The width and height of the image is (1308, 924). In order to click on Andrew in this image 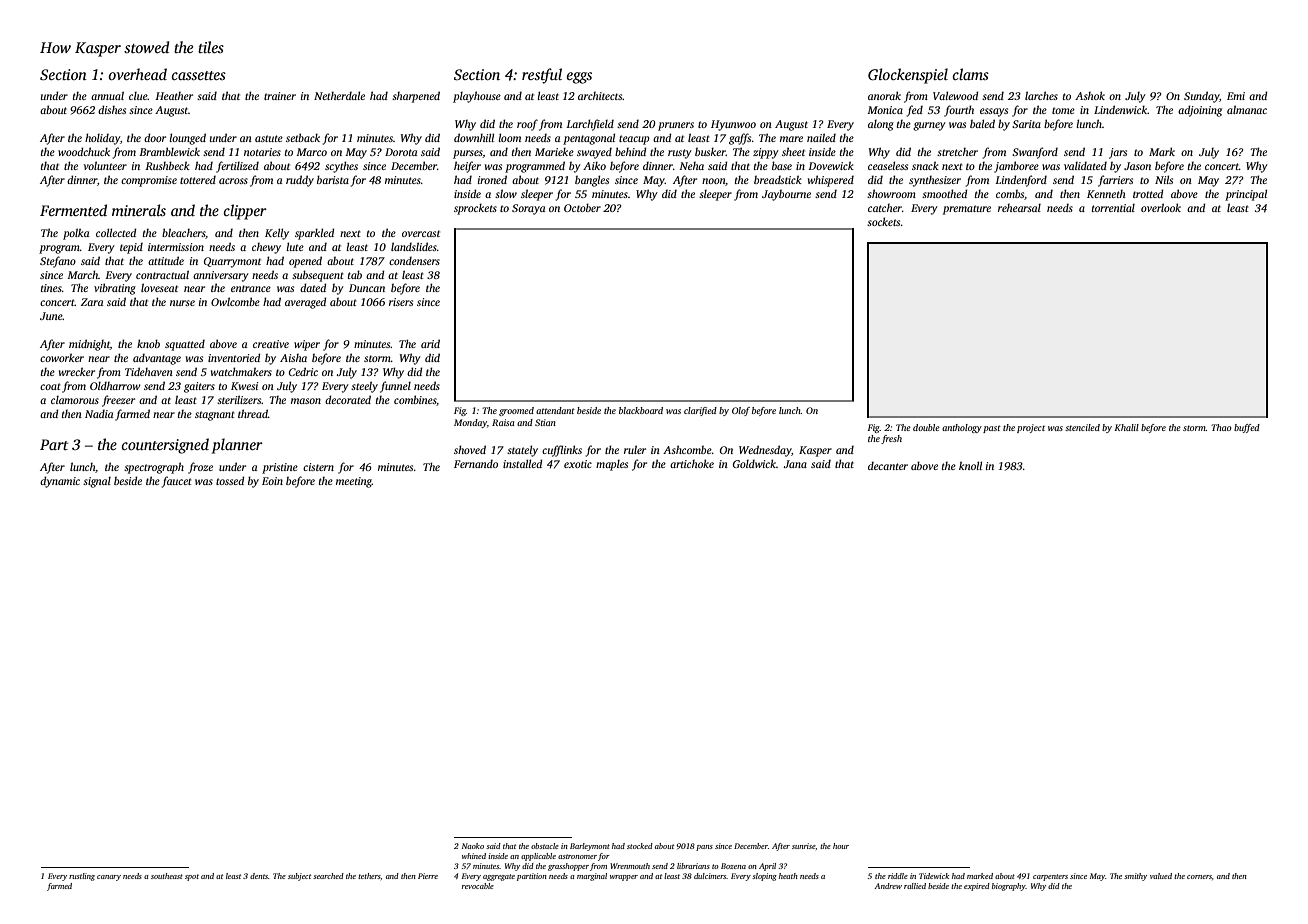, I will do `click(888, 886)`.
